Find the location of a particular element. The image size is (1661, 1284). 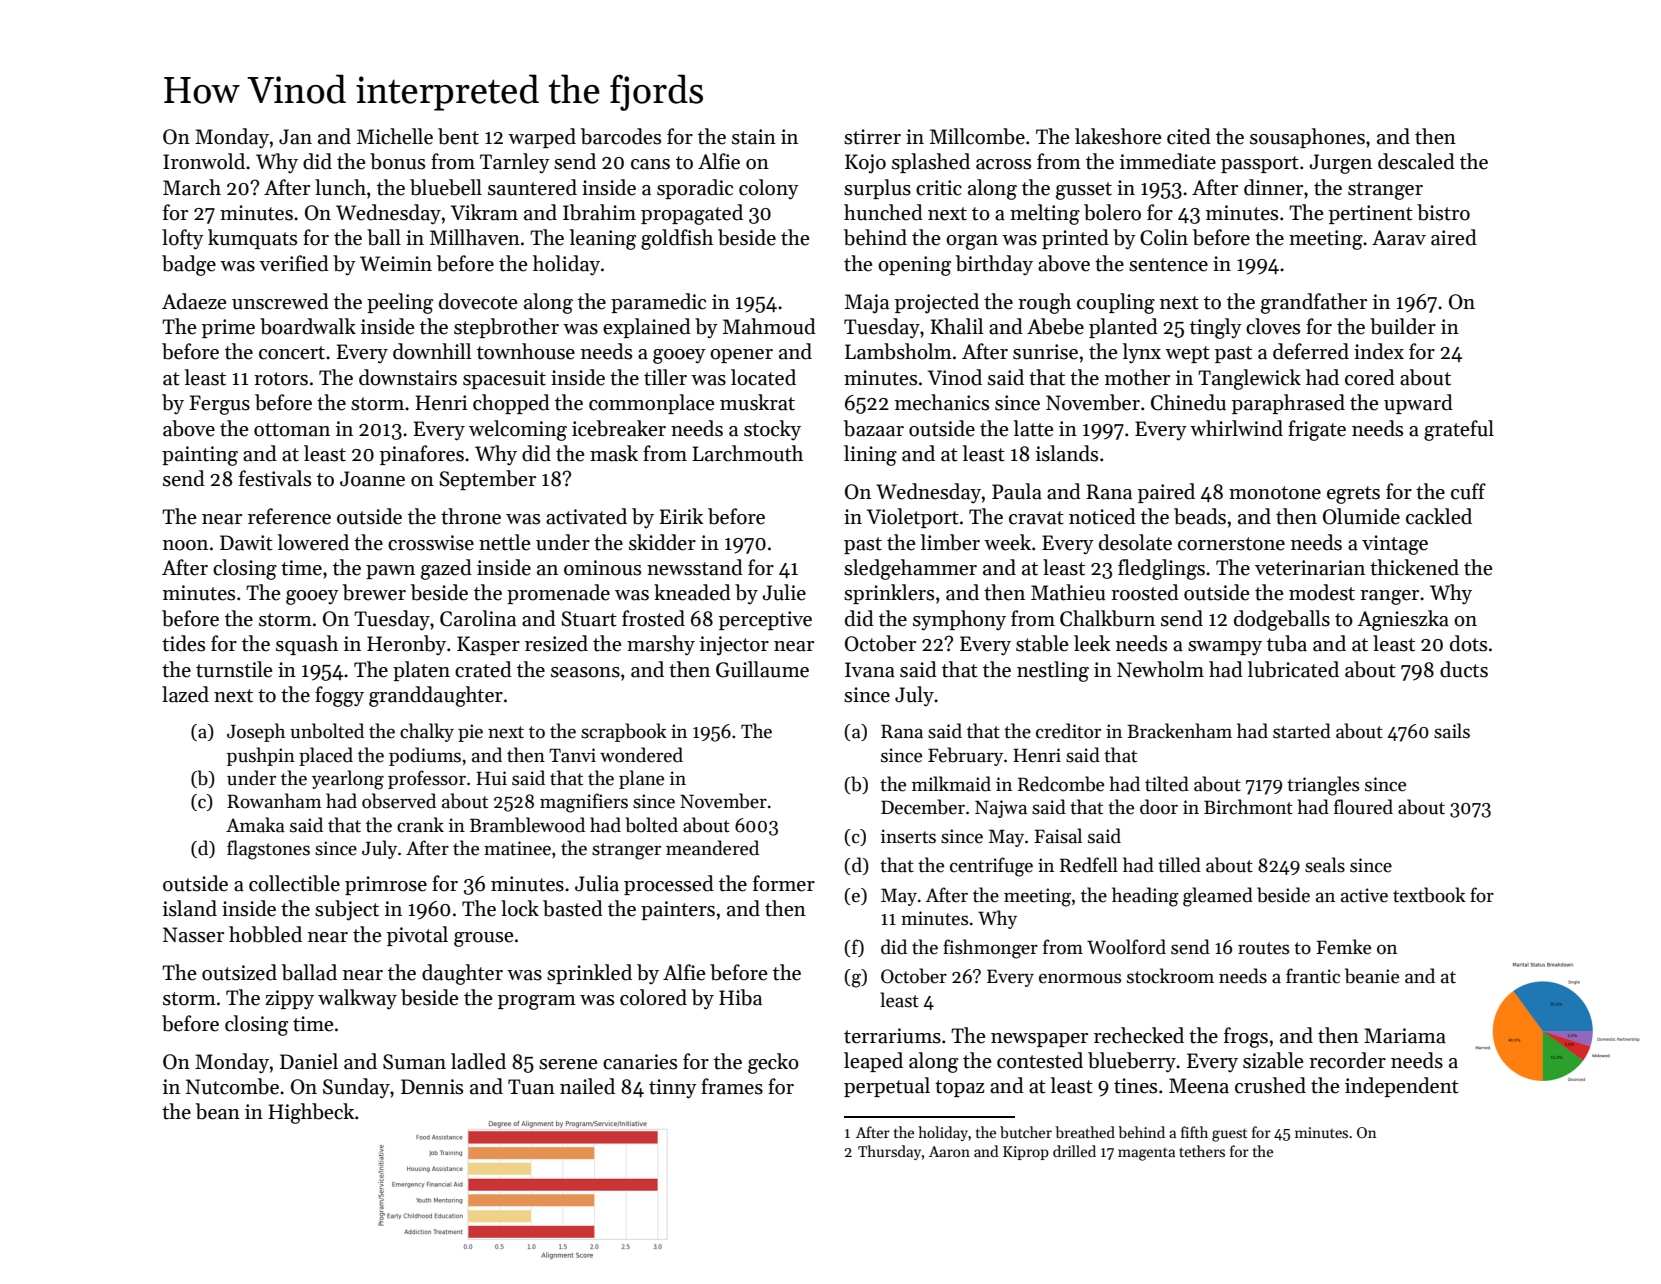

heading is located at coordinates (1145, 897).
